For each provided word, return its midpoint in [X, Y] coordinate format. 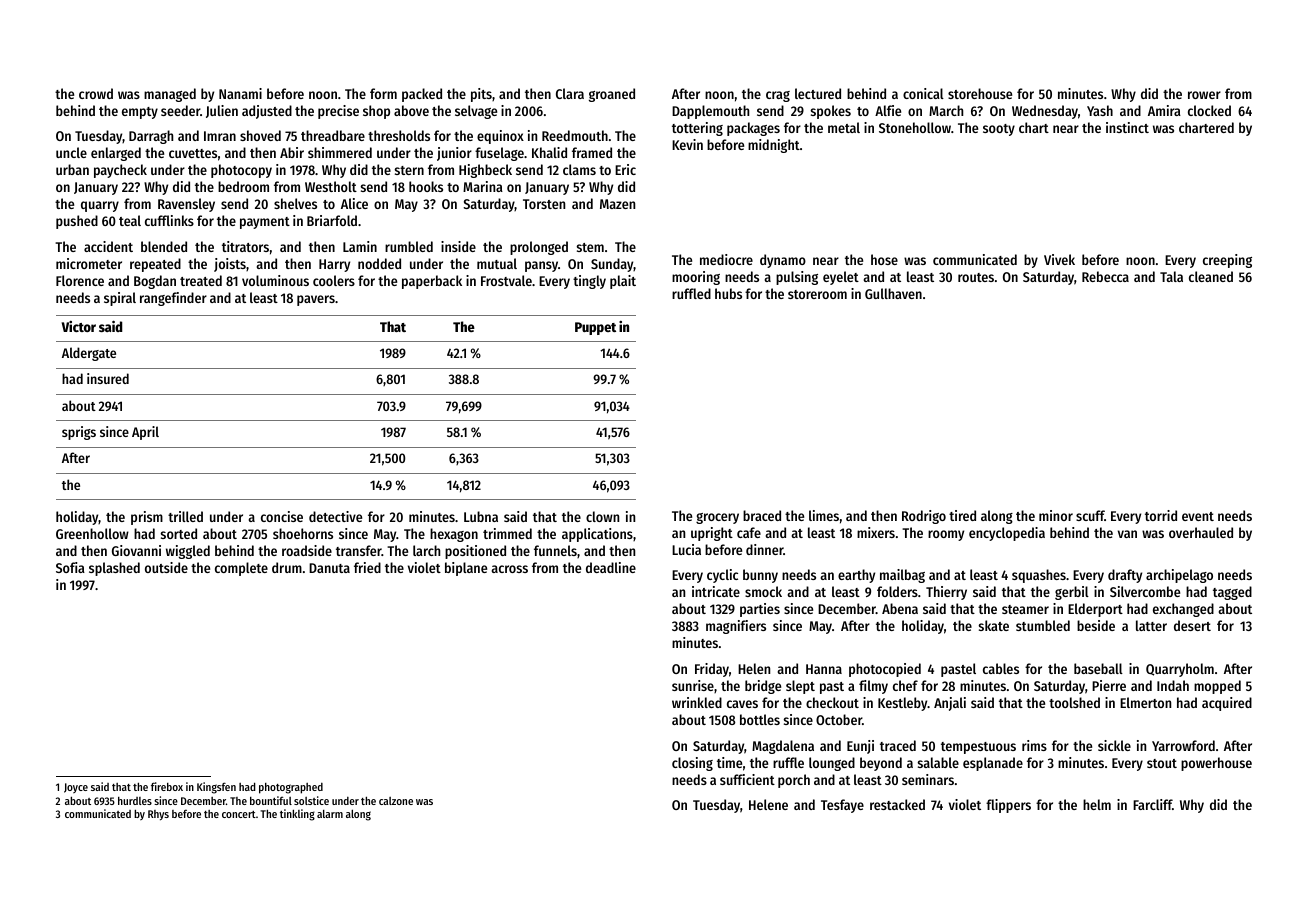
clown [602, 516]
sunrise [693, 685]
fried [367, 567]
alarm [330, 814]
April [145, 433]
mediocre [726, 259]
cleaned [1211, 276]
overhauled [1201, 532]
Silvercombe [1145, 591]
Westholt [331, 186]
